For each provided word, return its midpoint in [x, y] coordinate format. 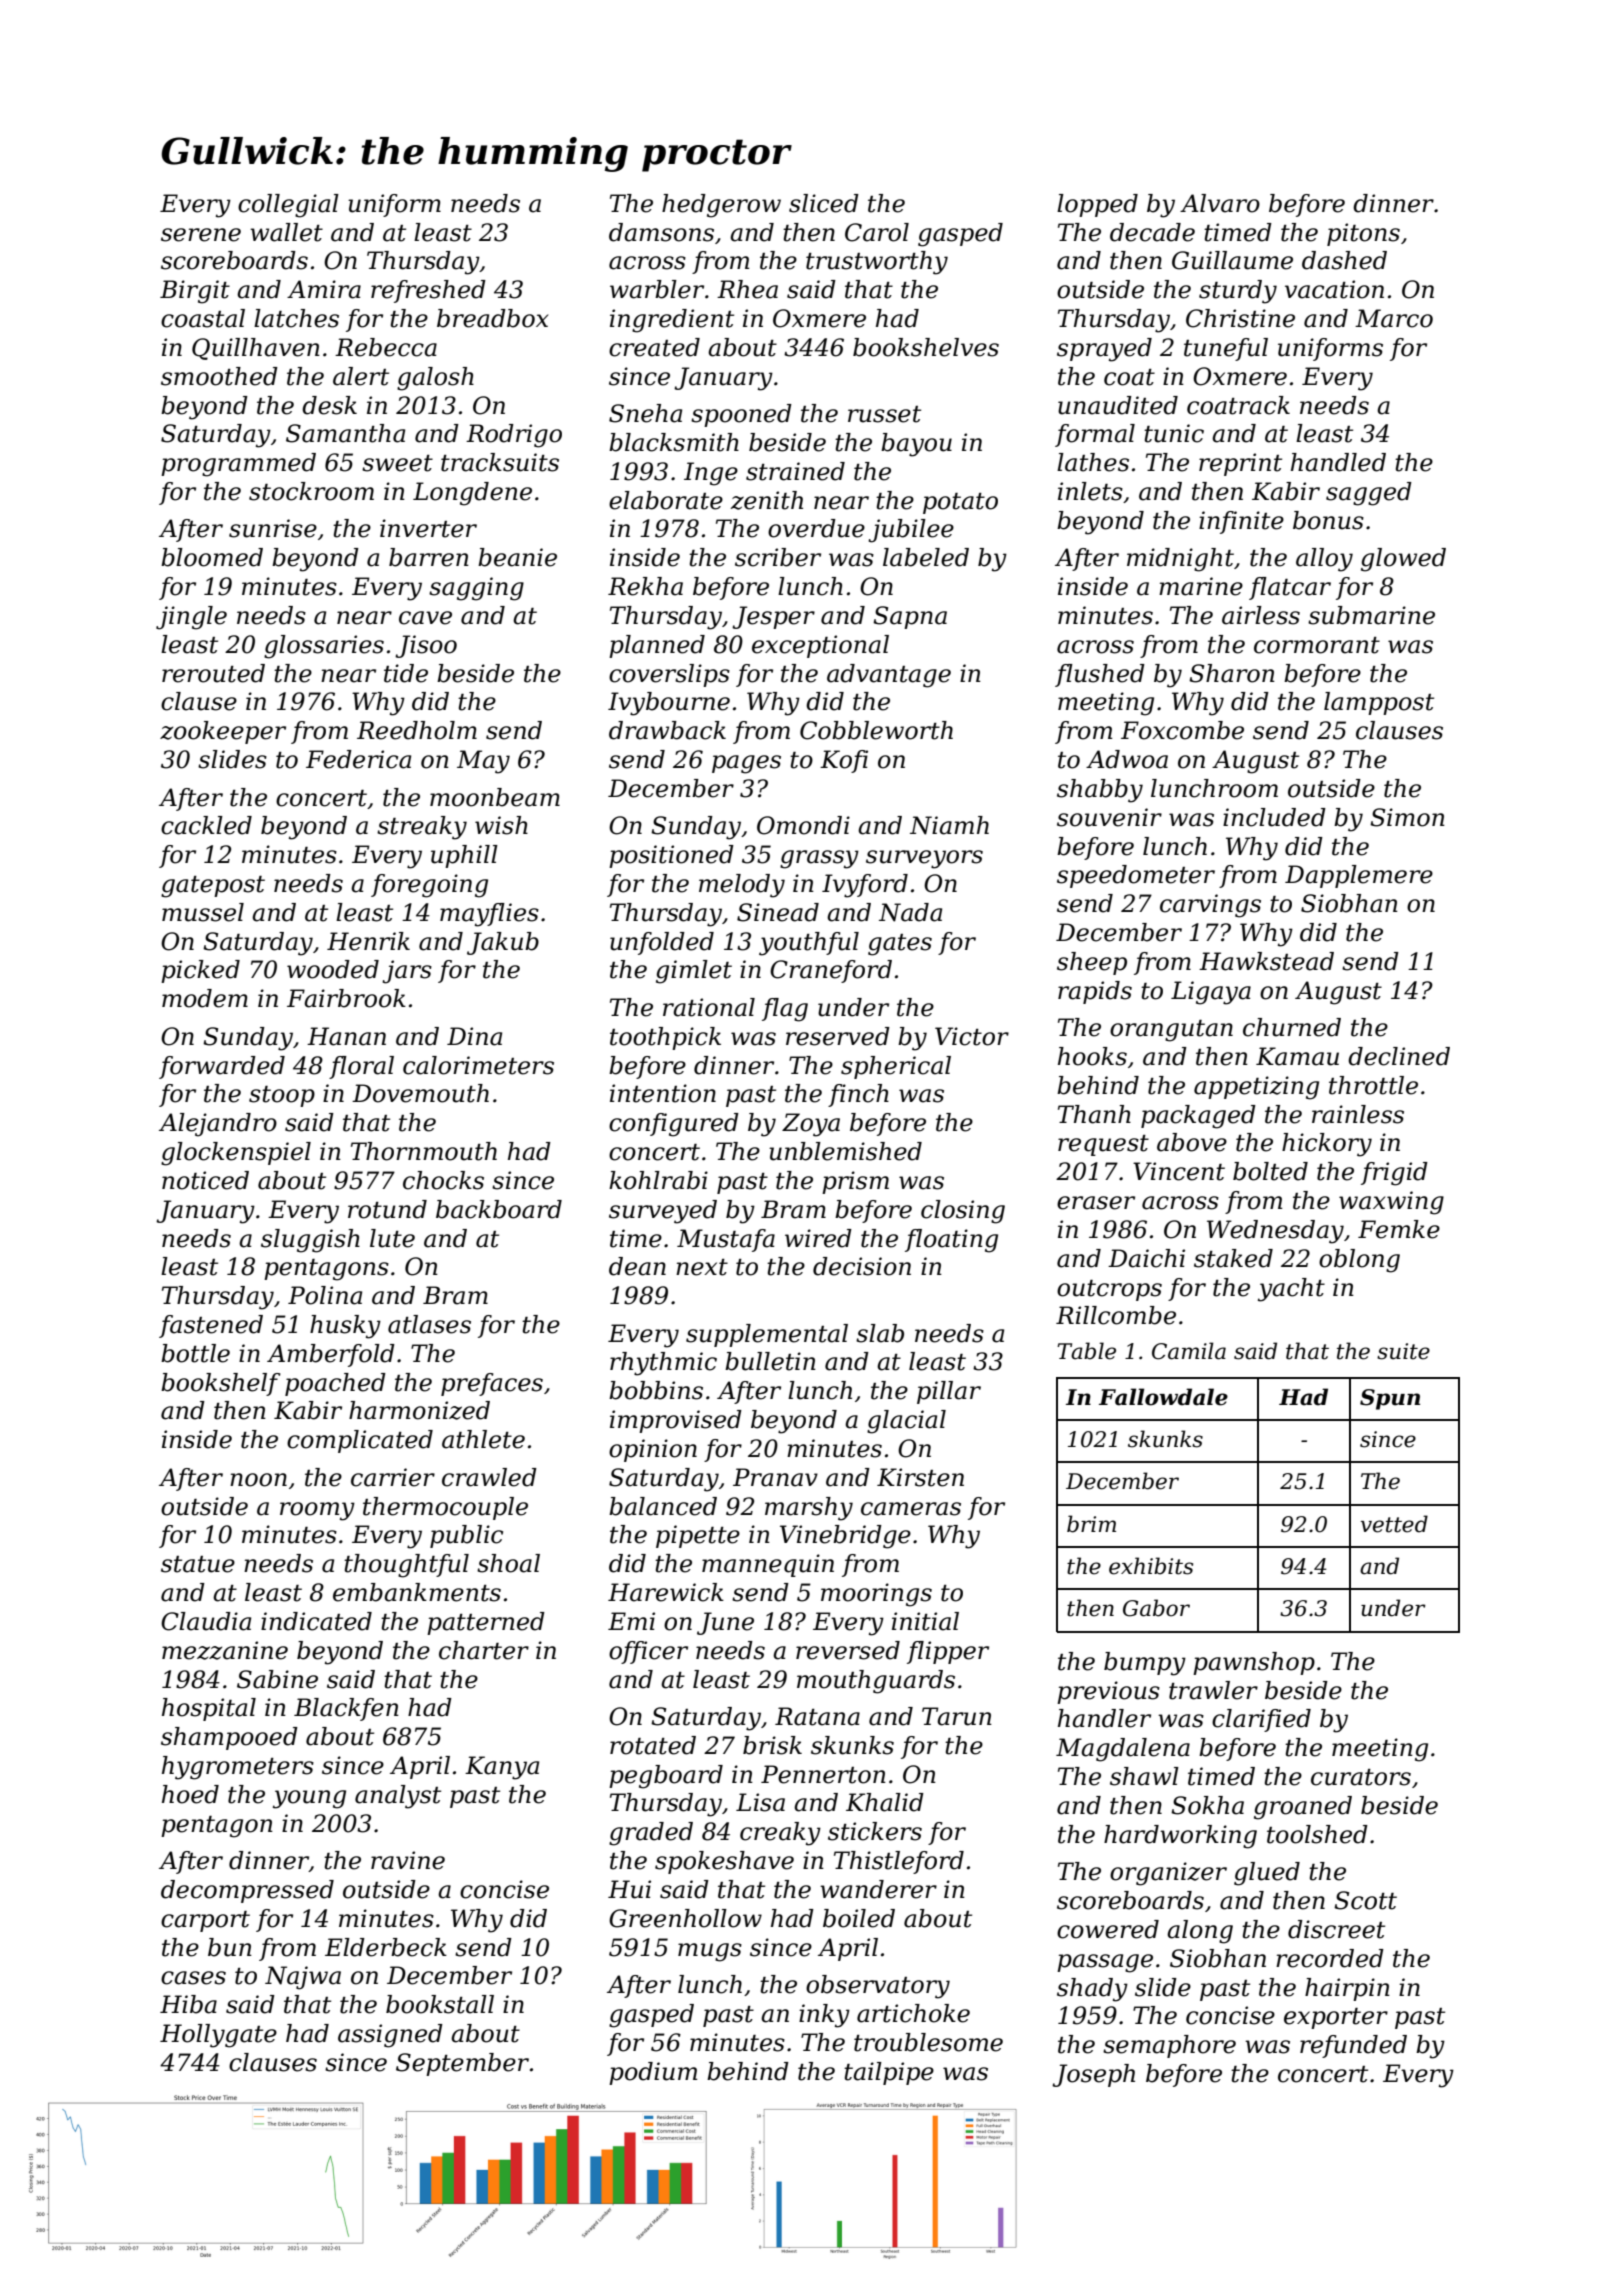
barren [429, 557]
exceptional [820, 646]
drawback [667, 730]
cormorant [1317, 645]
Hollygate [218, 2036]
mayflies [489, 915]
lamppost [1379, 703]
